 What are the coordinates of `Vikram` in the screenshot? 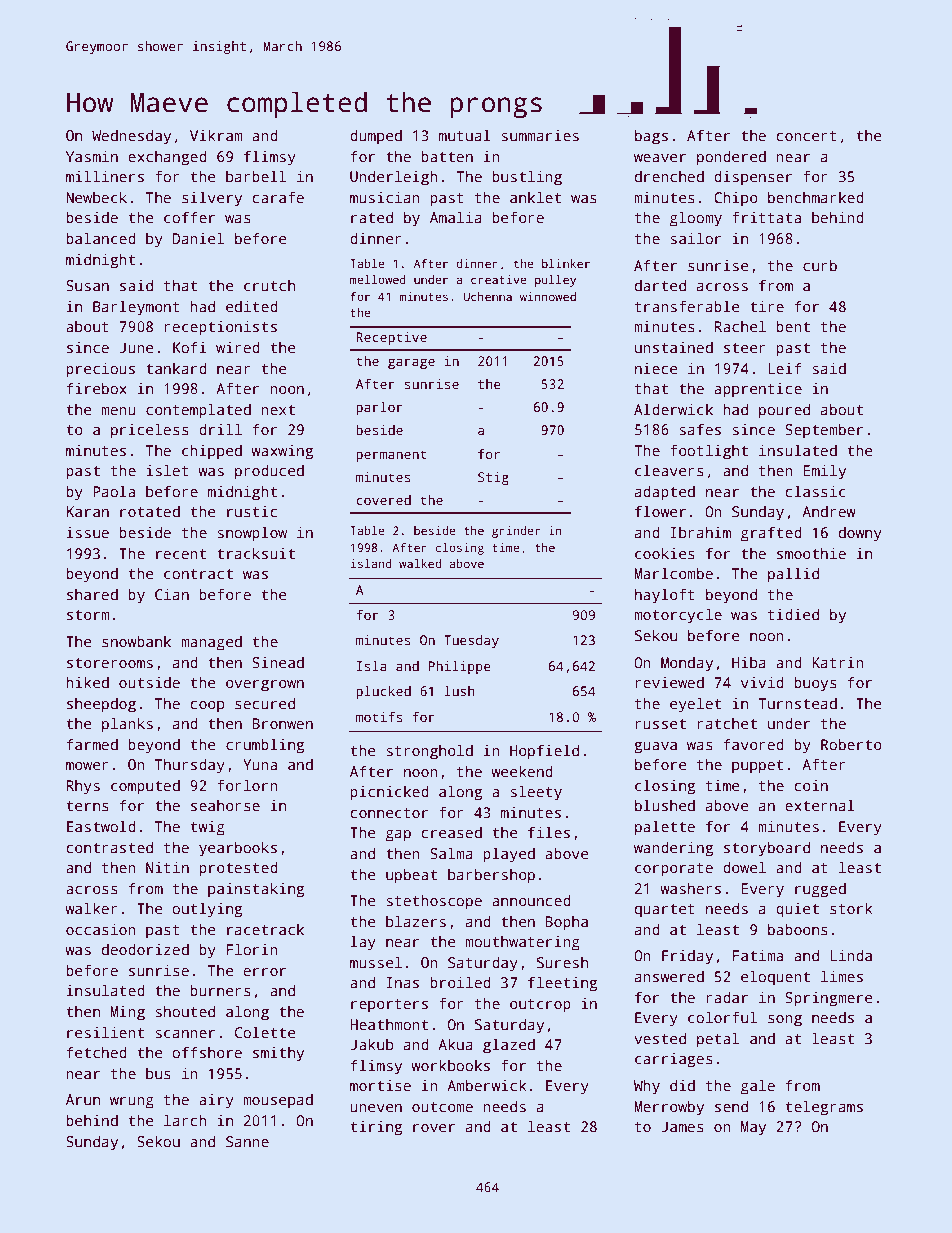 It's located at (216, 135).
